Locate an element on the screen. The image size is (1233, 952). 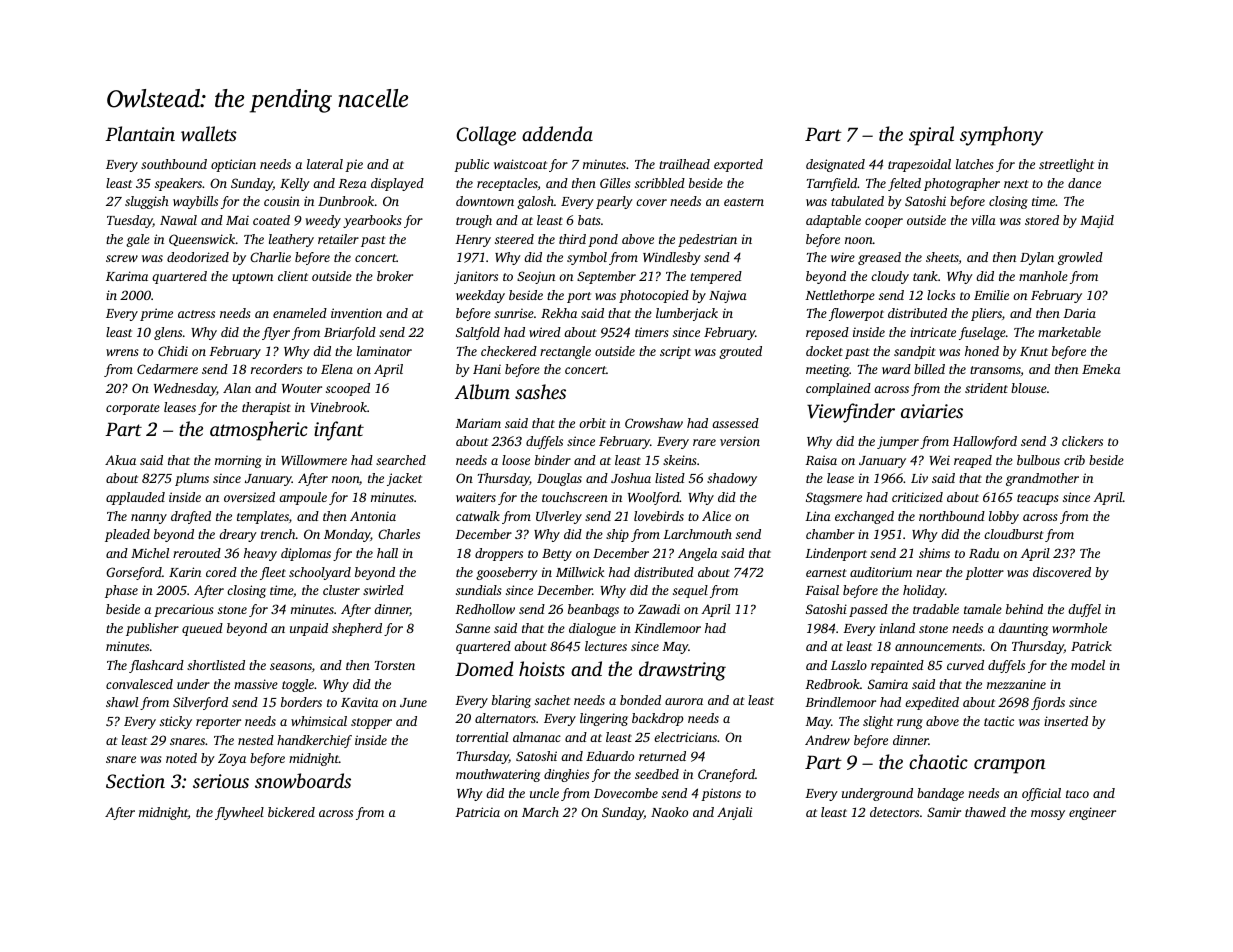
Patricia is located at coordinates (477, 812).
